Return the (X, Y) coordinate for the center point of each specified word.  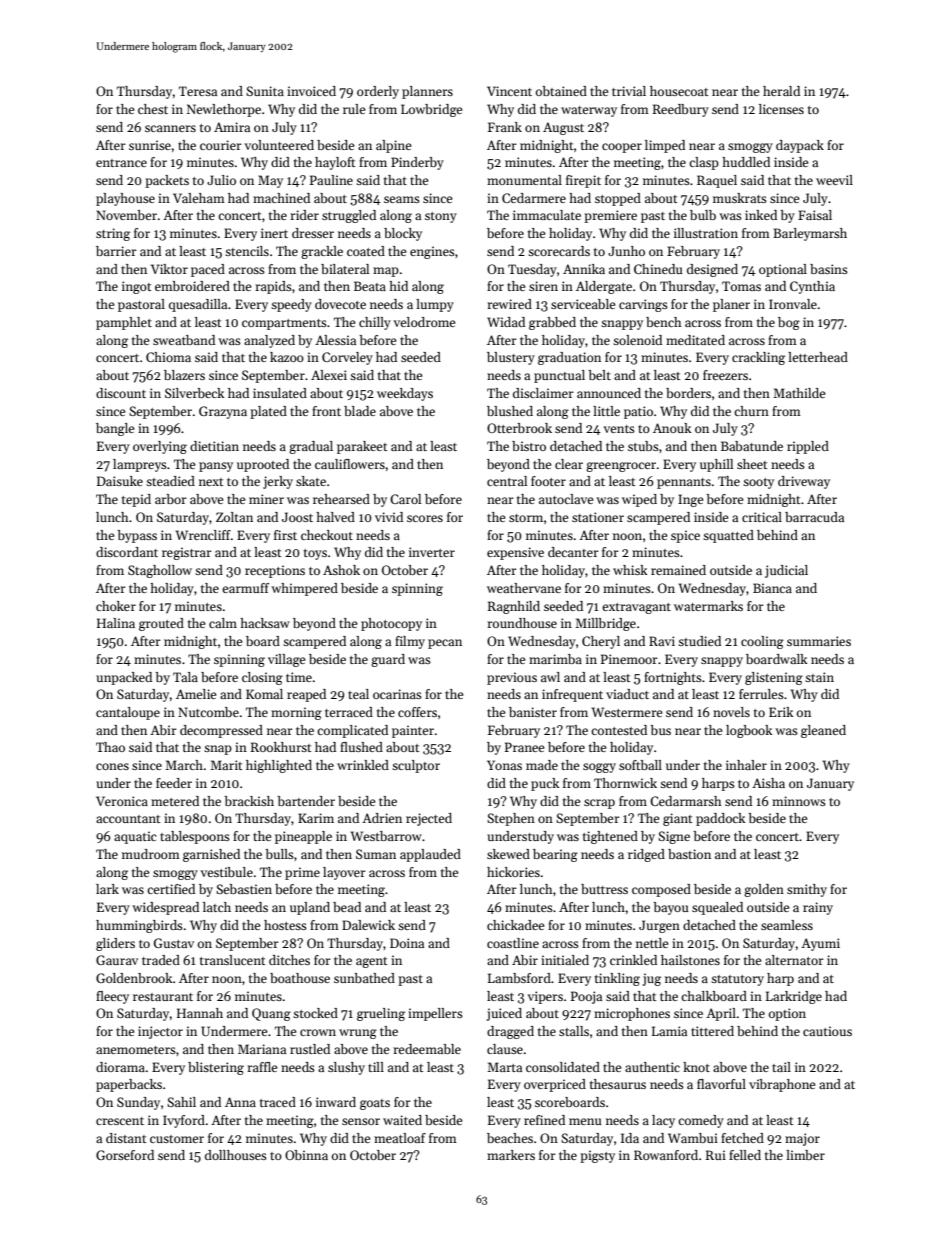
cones (112, 766)
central (507, 481)
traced (278, 1102)
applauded (430, 855)
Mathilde (799, 393)
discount (121, 393)
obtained (561, 91)
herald (781, 91)
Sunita (265, 91)
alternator (794, 960)
